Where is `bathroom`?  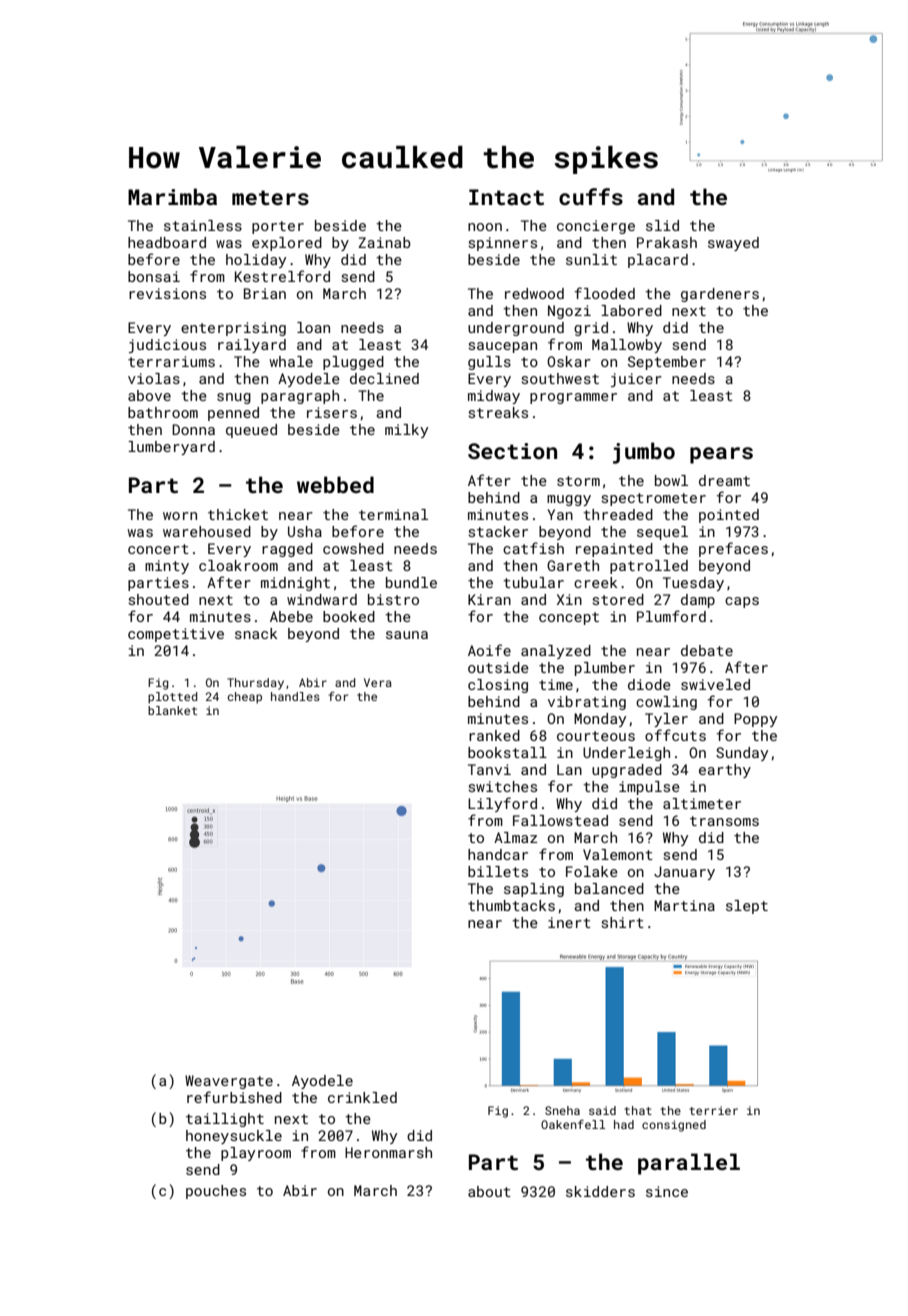 bathroom is located at coordinates (163, 412).
